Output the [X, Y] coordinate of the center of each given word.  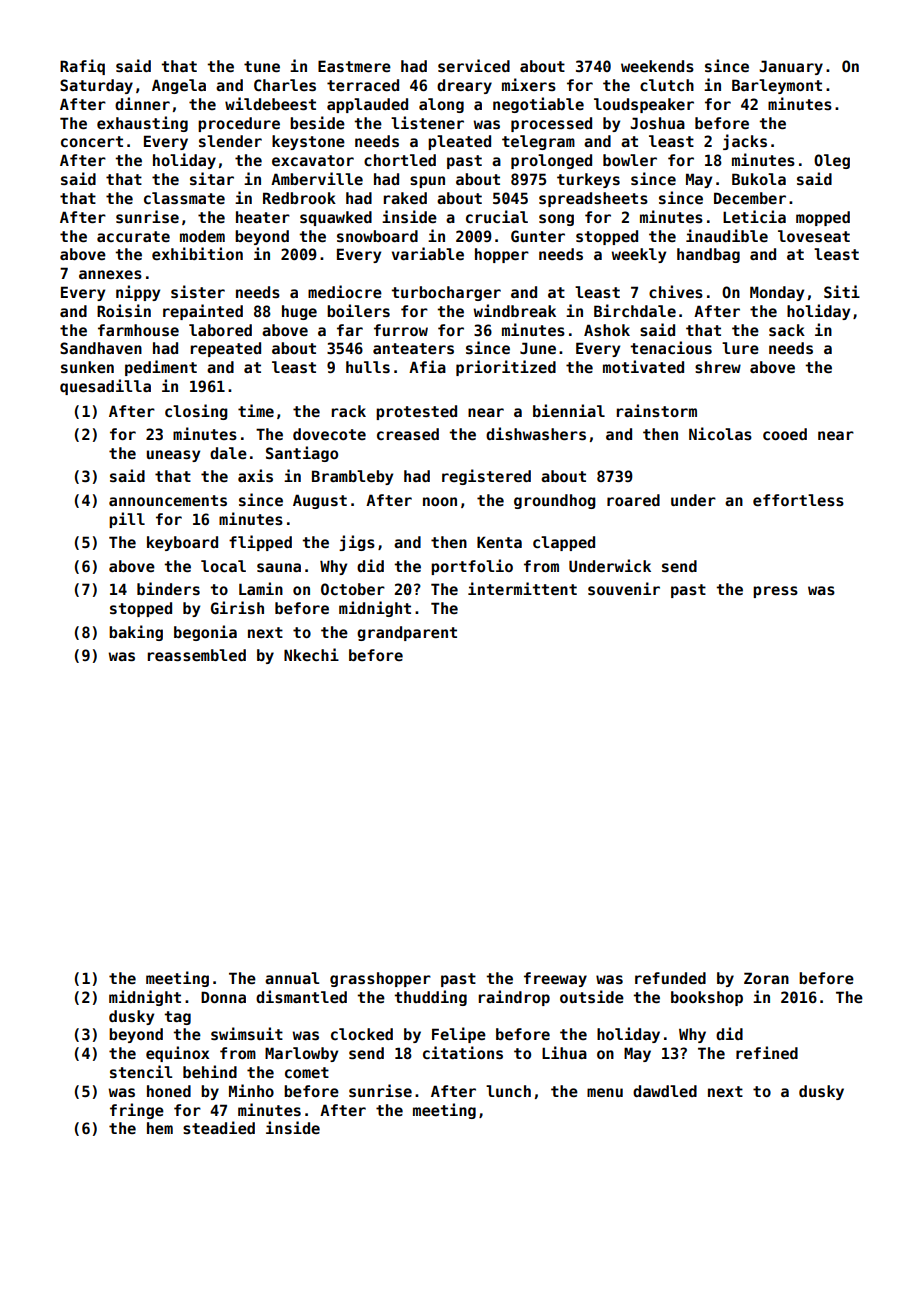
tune [262, 66]
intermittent [522, 588]
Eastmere [354, 66]
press [775, 592]
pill [127, 520]
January [791, 67]
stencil [141, 1071]
